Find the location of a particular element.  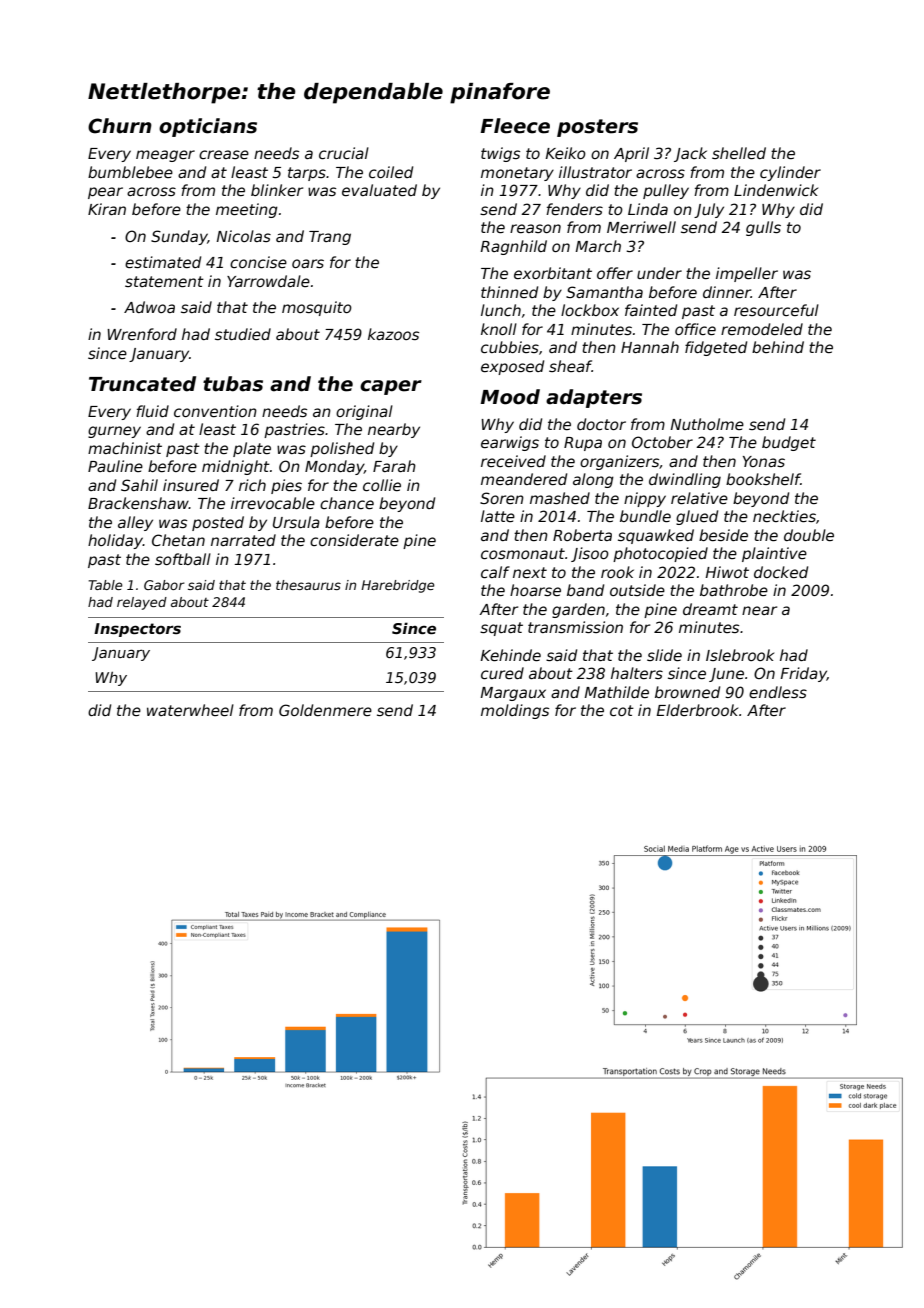

Keiko is located at coordinates (565, 153).
